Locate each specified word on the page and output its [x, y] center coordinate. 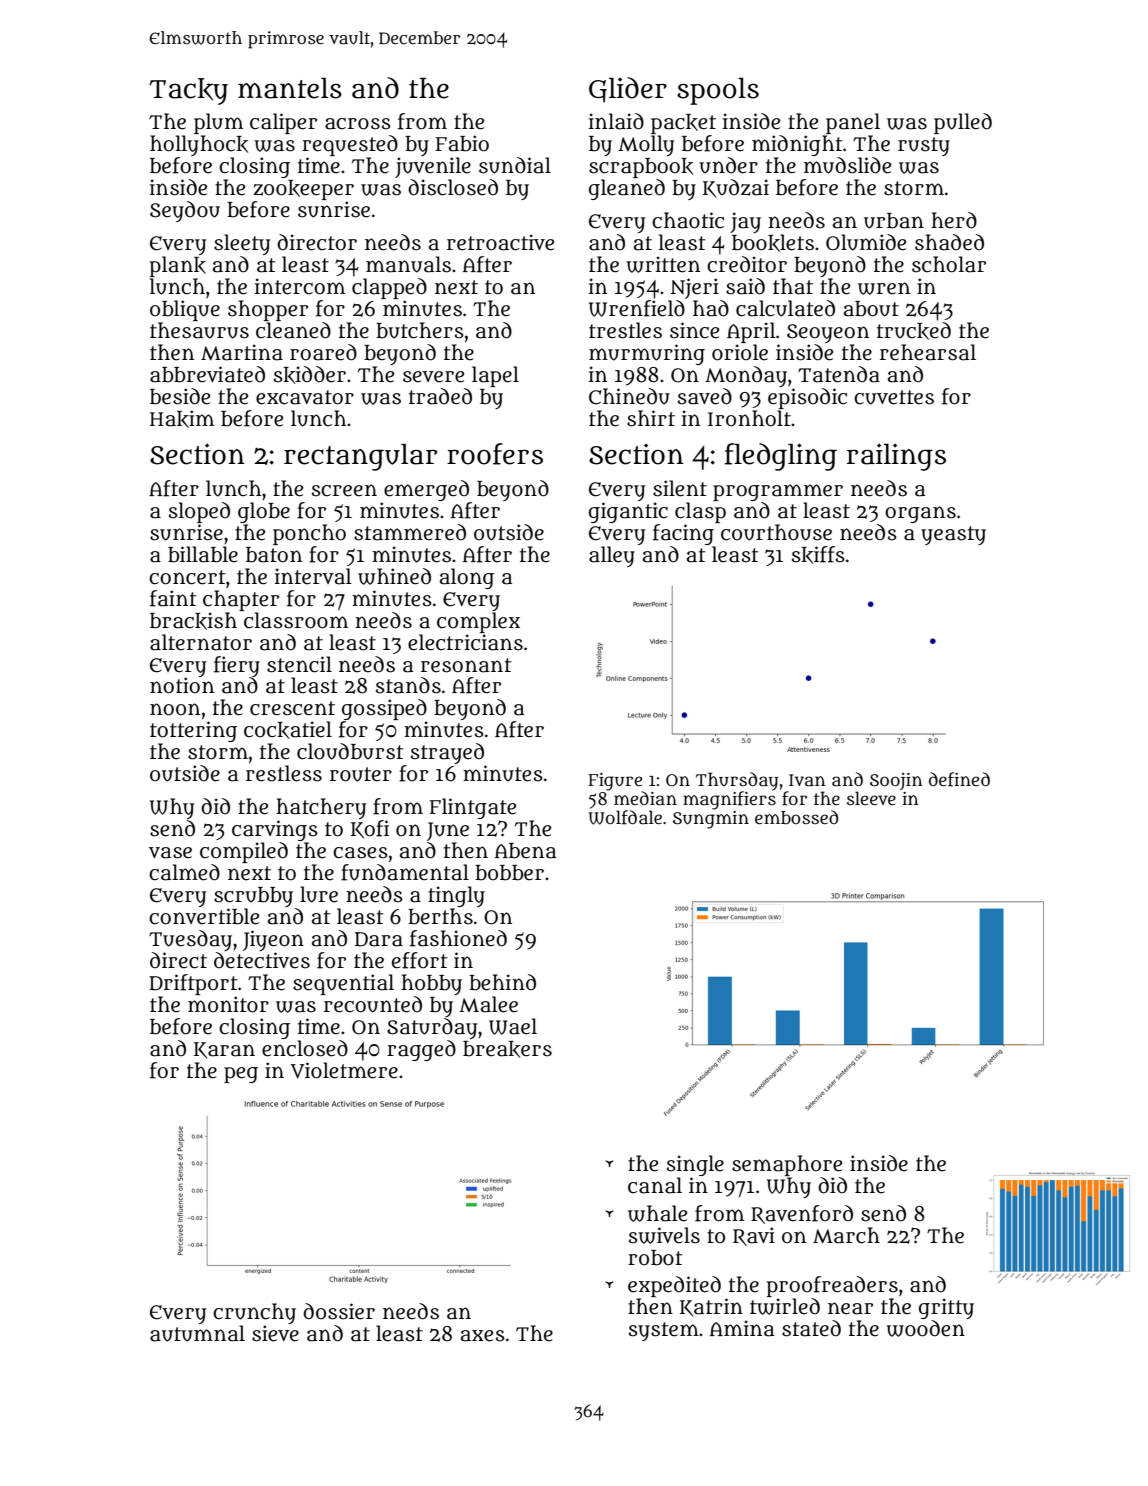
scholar [949, 264]
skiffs [818, 555]
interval [313, 576]
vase [170, 853]
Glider [628, 90]
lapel [495, 376]
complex [478, 622]
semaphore [787, 1165]
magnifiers [729, 800]
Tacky [188, 91]
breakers [507, 1049]
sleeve [871, 798]
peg [241, 1075]
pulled [963, 123]
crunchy [254, 1313]
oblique [185, 310]
